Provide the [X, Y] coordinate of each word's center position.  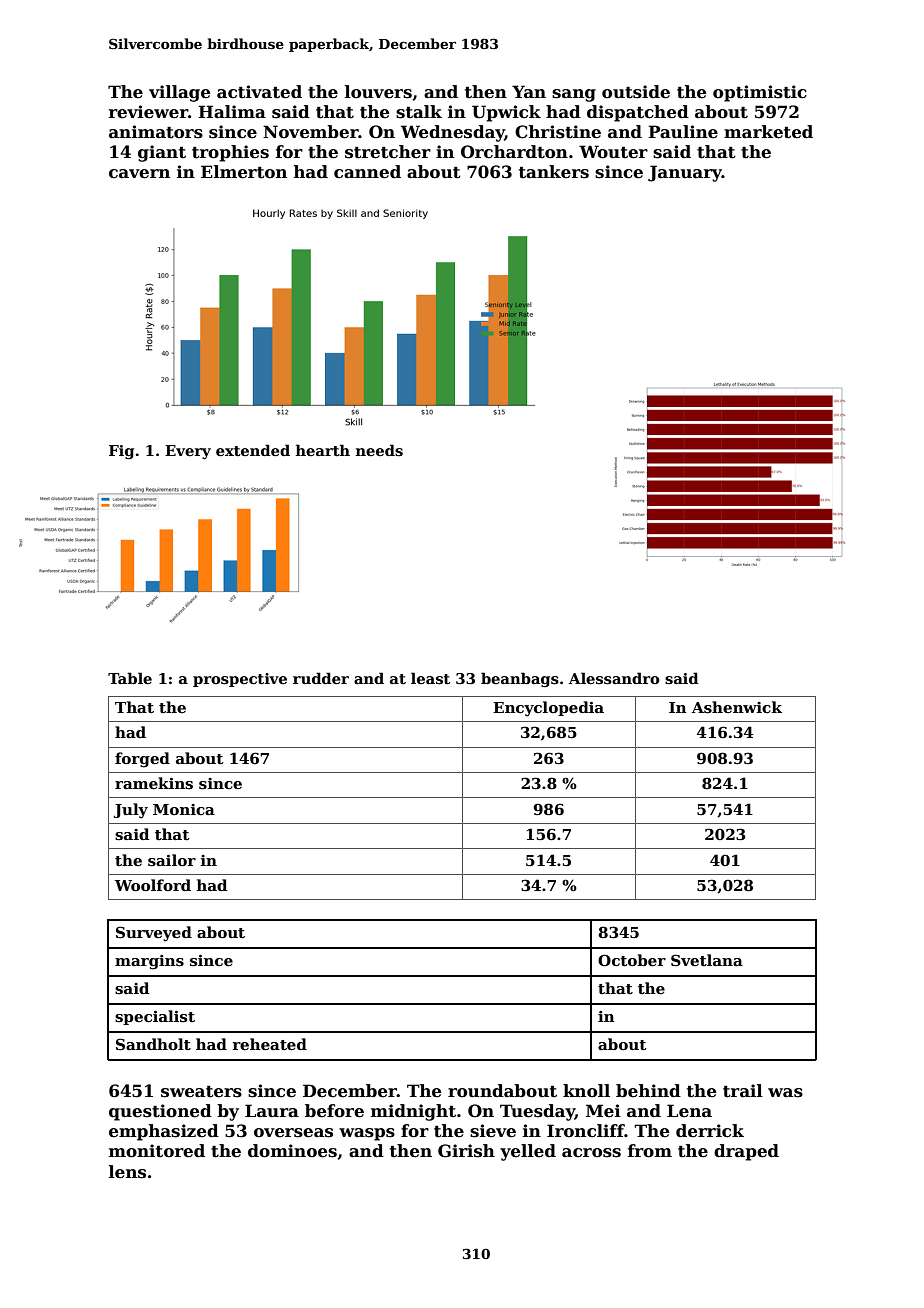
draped [746, 1152]
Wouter [613, 152]
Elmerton [244, 172]
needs [379, 450]
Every [188, 452]
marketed [768, 132]
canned [367, 172]
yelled [528, 1152]
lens [127, 1172]
